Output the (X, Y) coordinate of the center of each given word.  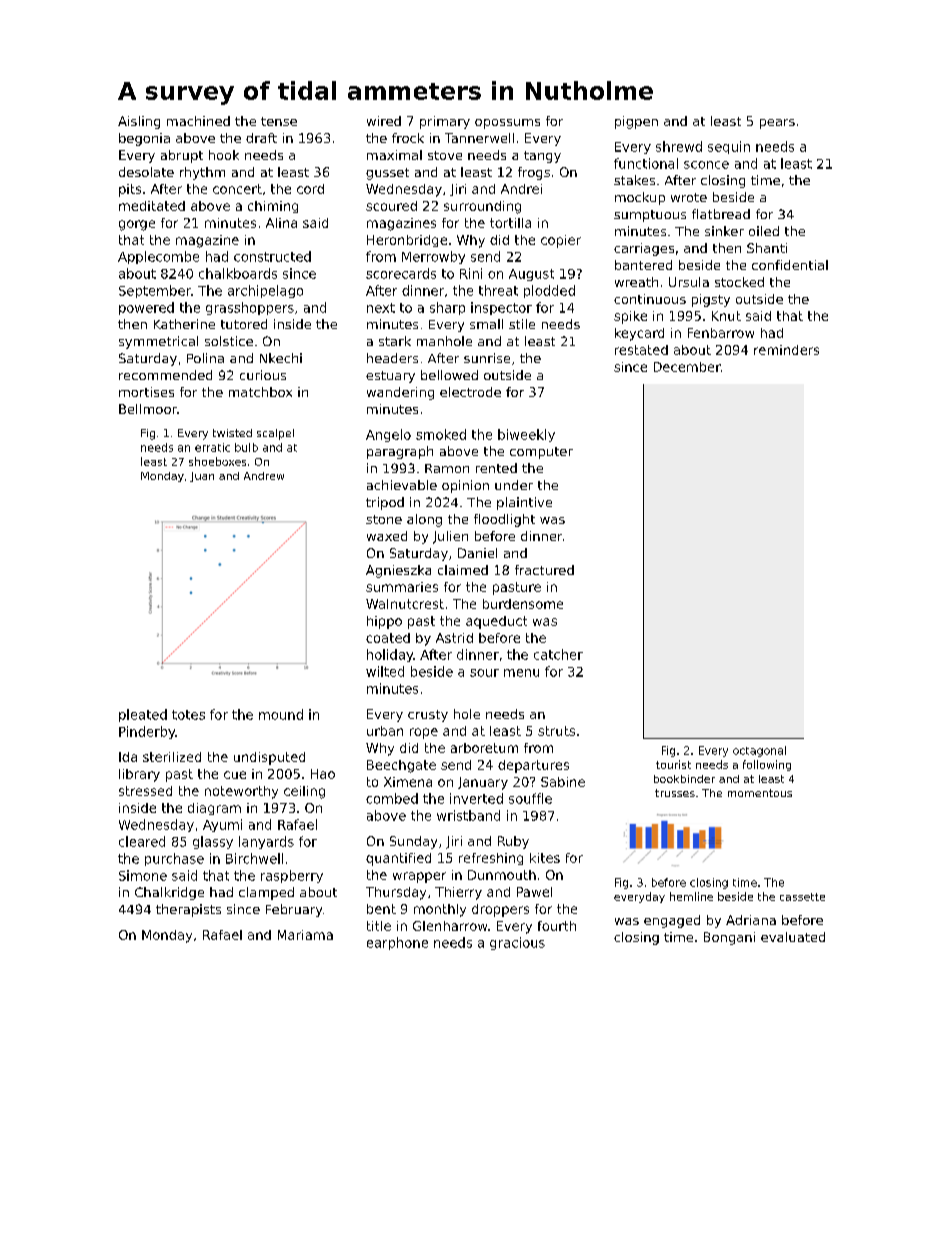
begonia (144, 139)
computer (541, 453)
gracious (517, 943)
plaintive (524, 503)
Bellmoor (148, 409)
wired (384, 121)
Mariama (305, 935)
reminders (786, 350)
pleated (143, 715)
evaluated (793, 937)
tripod (385, 503)
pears (777, 124)
